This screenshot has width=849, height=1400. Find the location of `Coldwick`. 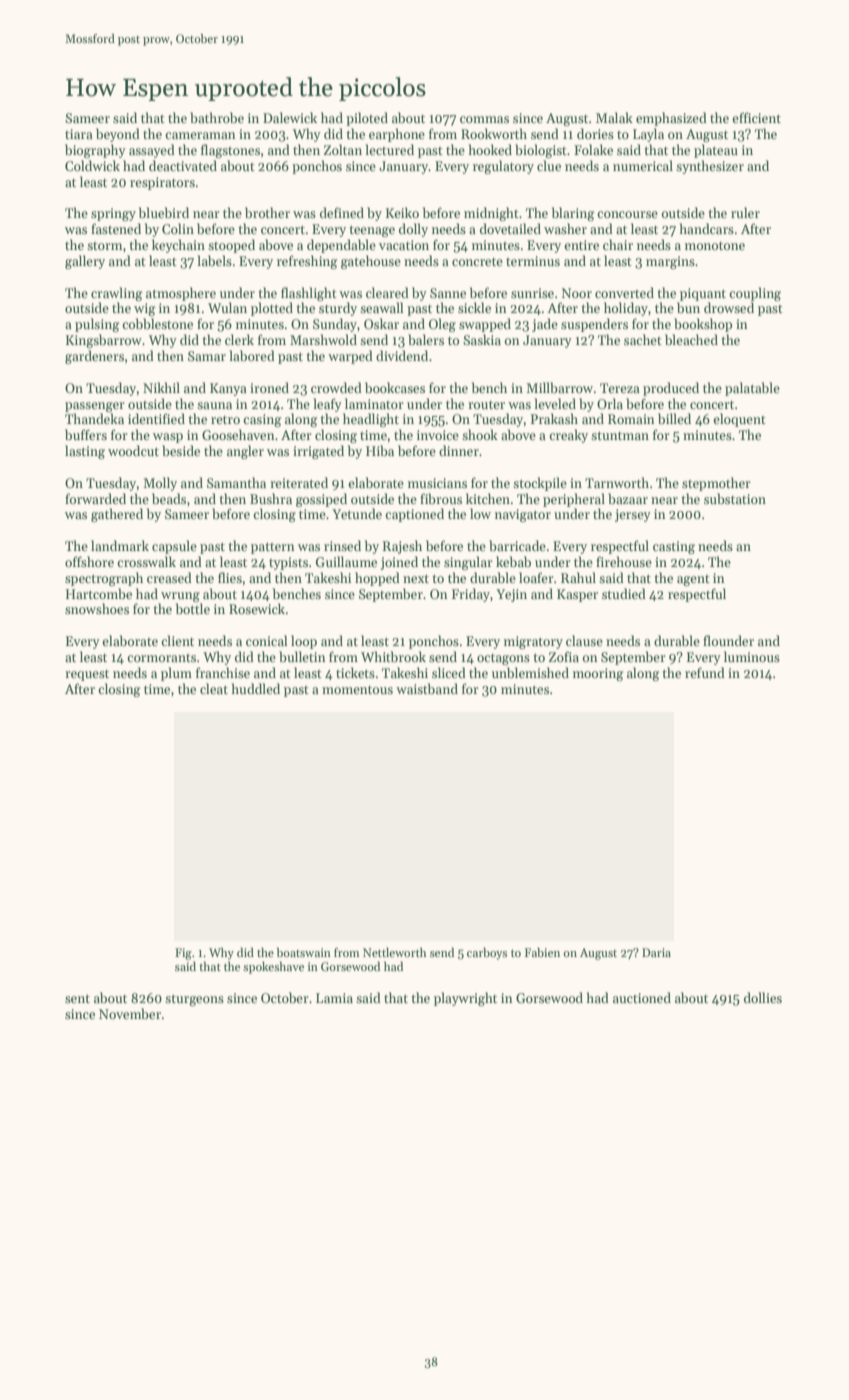

Coldwick is located at coordinates (92, 165).
